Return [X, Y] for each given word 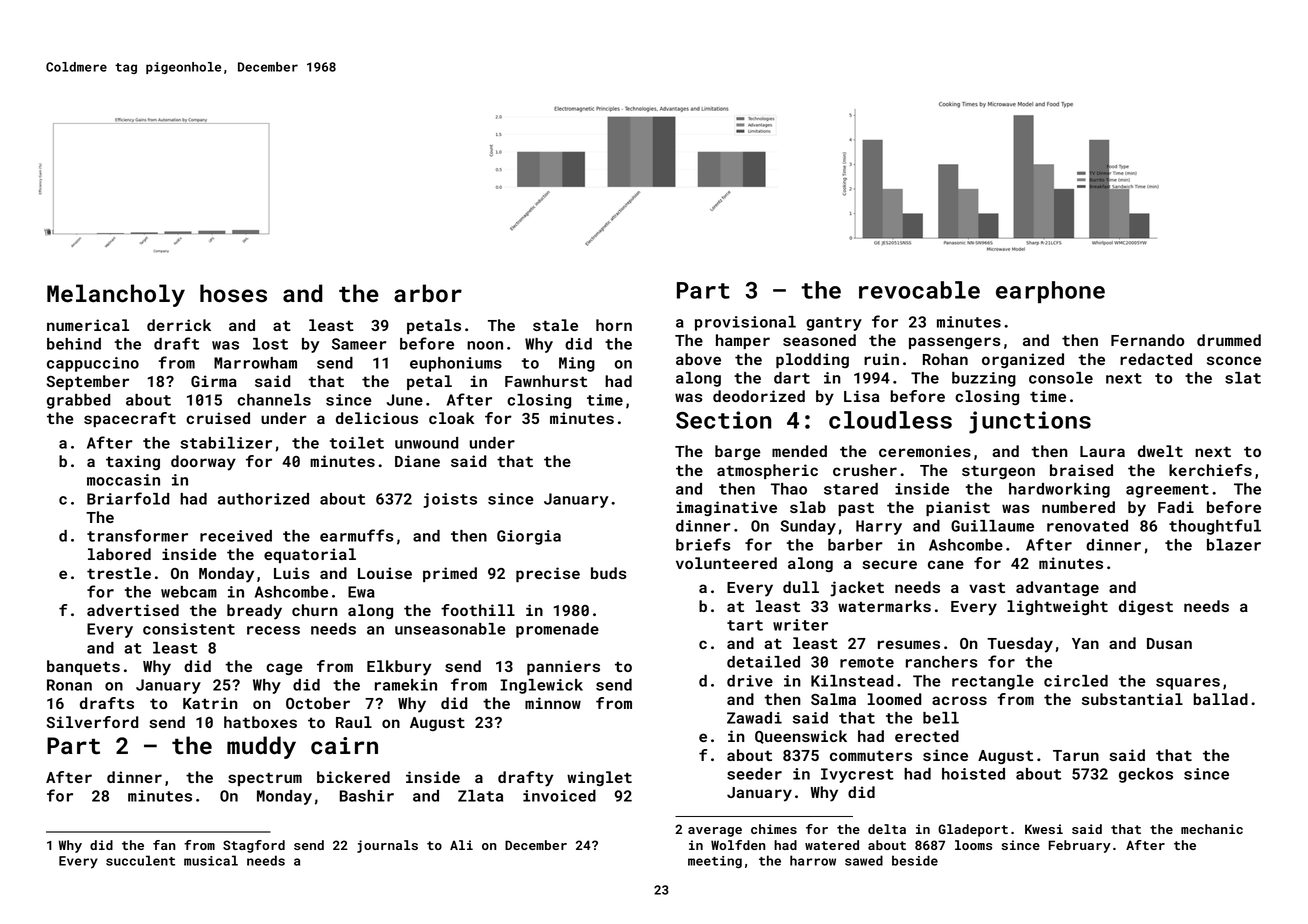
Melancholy [116, 295]
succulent [140, 860]
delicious [377, 418]
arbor [428, 293]
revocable [919, 290]
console [1061, 378]
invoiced [559, 796]
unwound [427, 443]
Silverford [92, 722]
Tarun [1076, 755]
